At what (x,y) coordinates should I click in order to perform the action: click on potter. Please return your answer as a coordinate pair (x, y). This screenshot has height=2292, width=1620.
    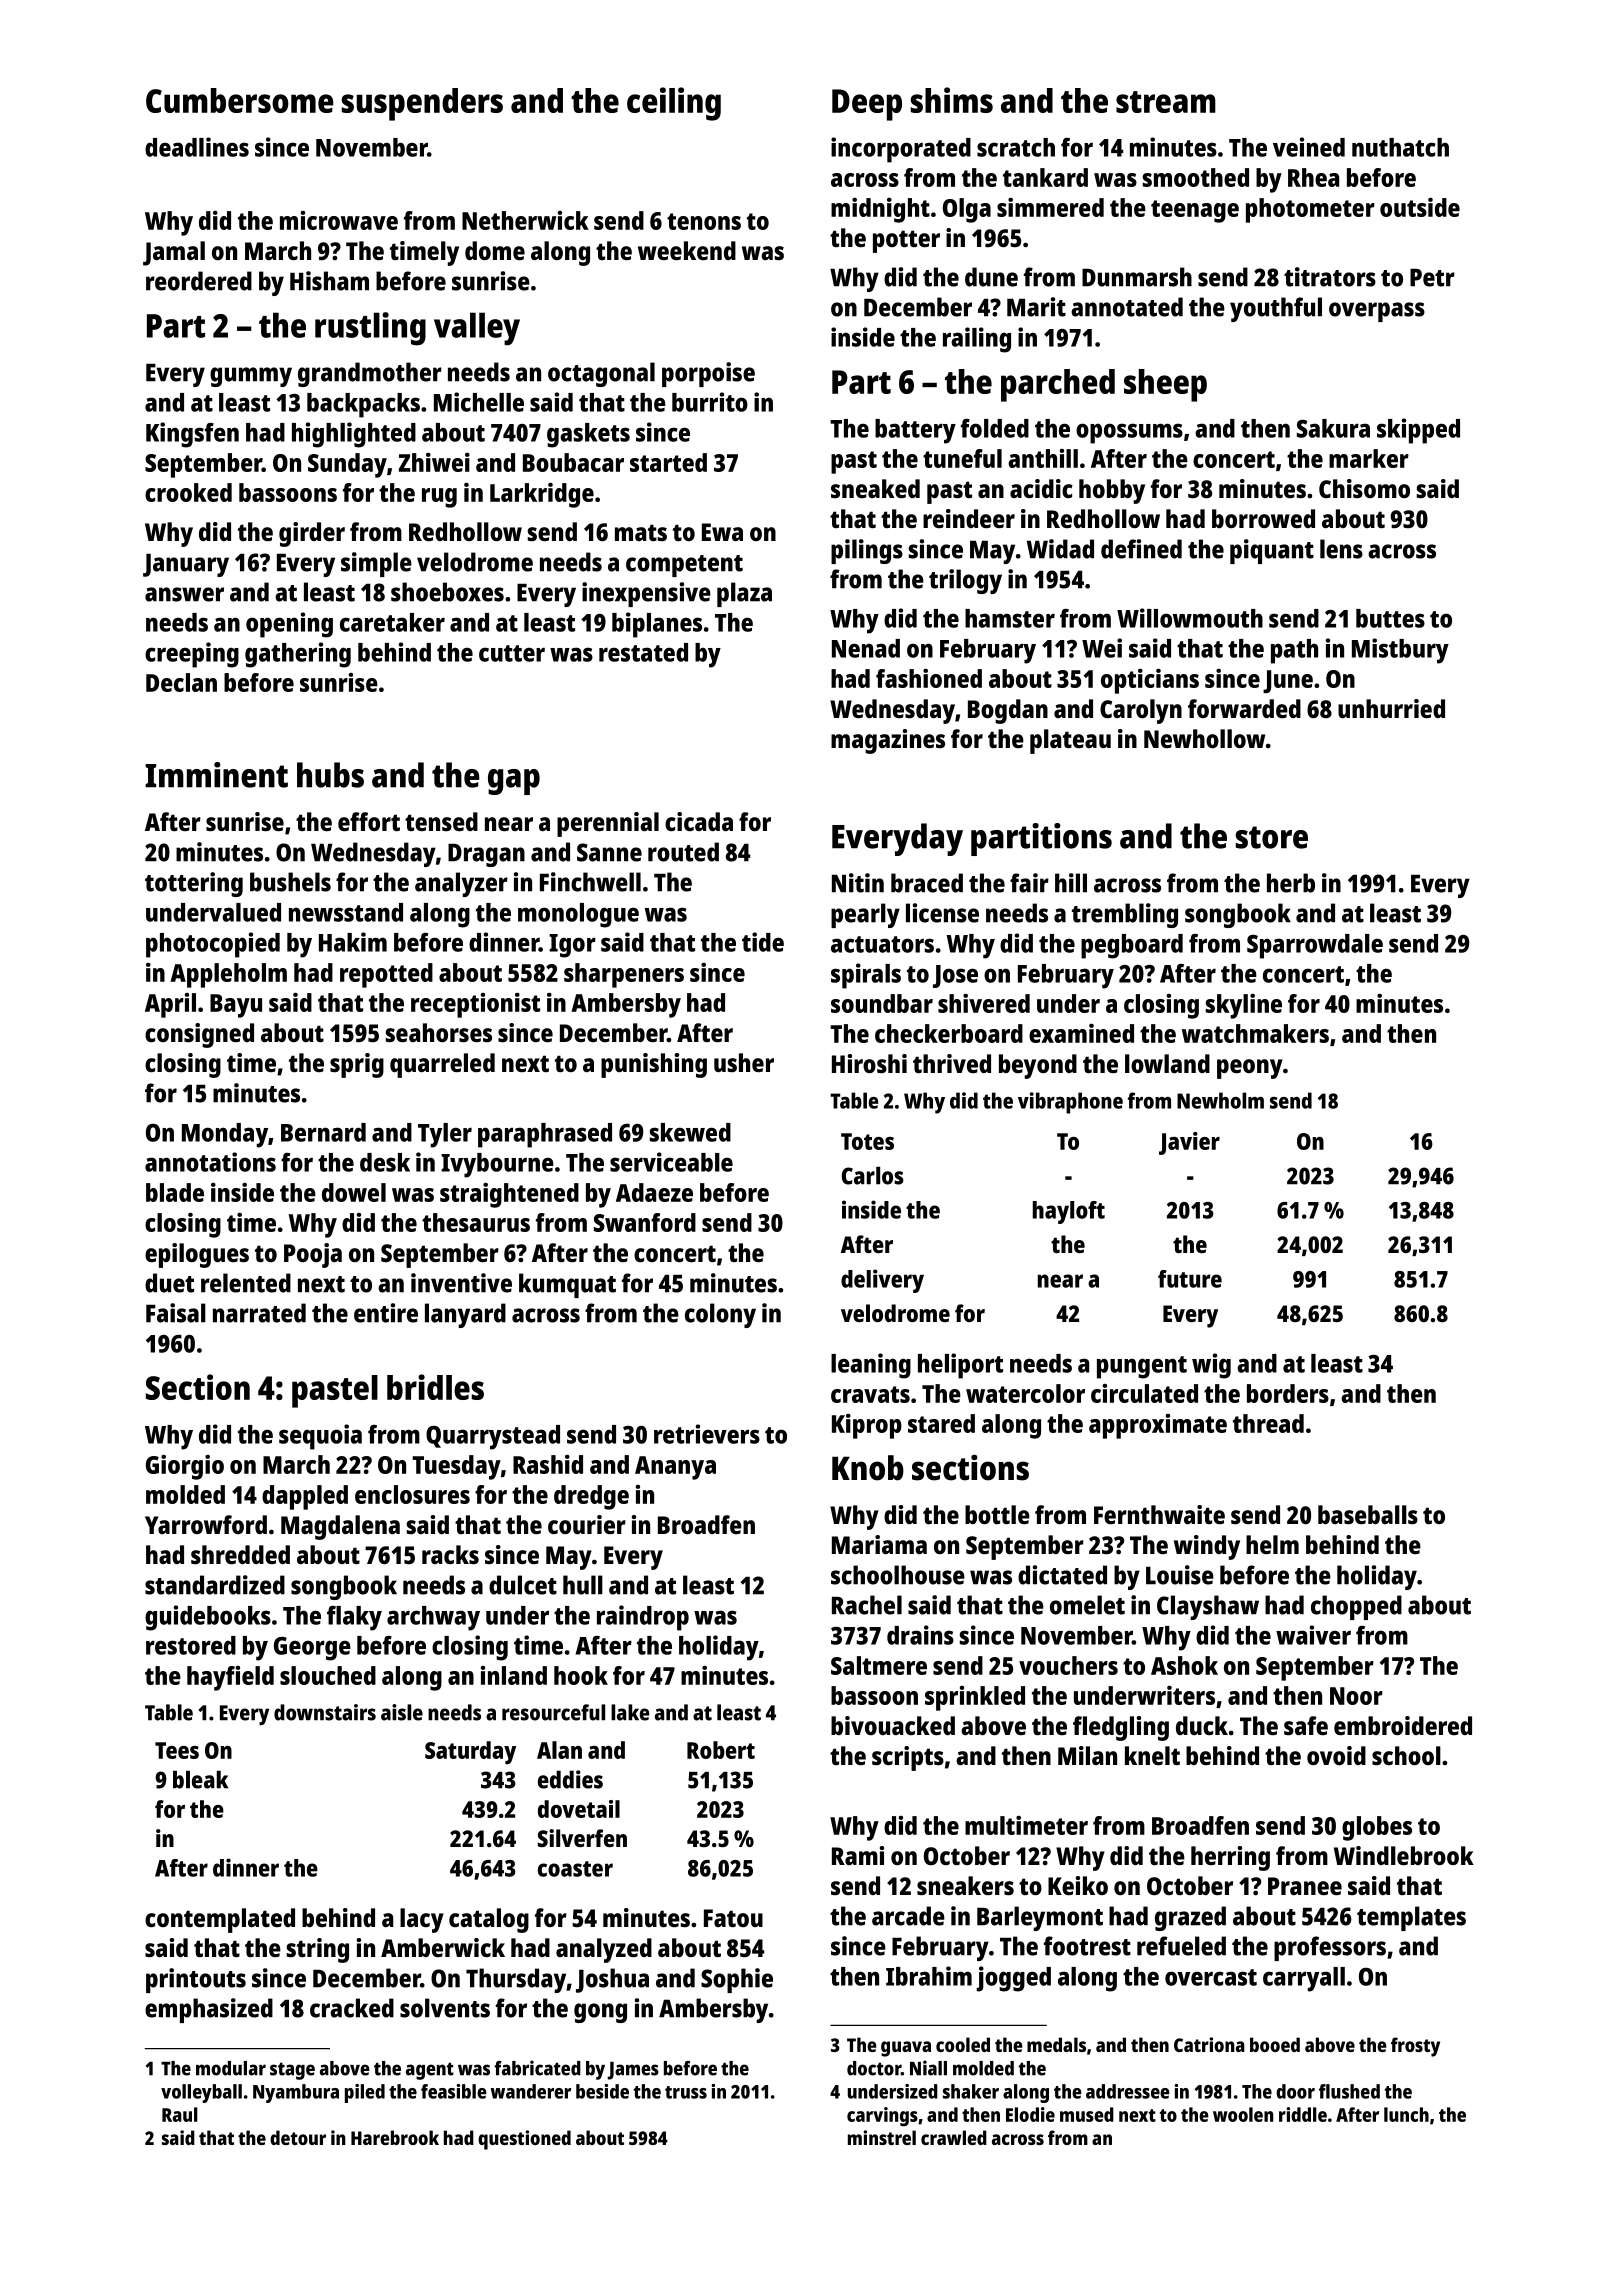
    Looking at the image, I should click on (906, 241).
